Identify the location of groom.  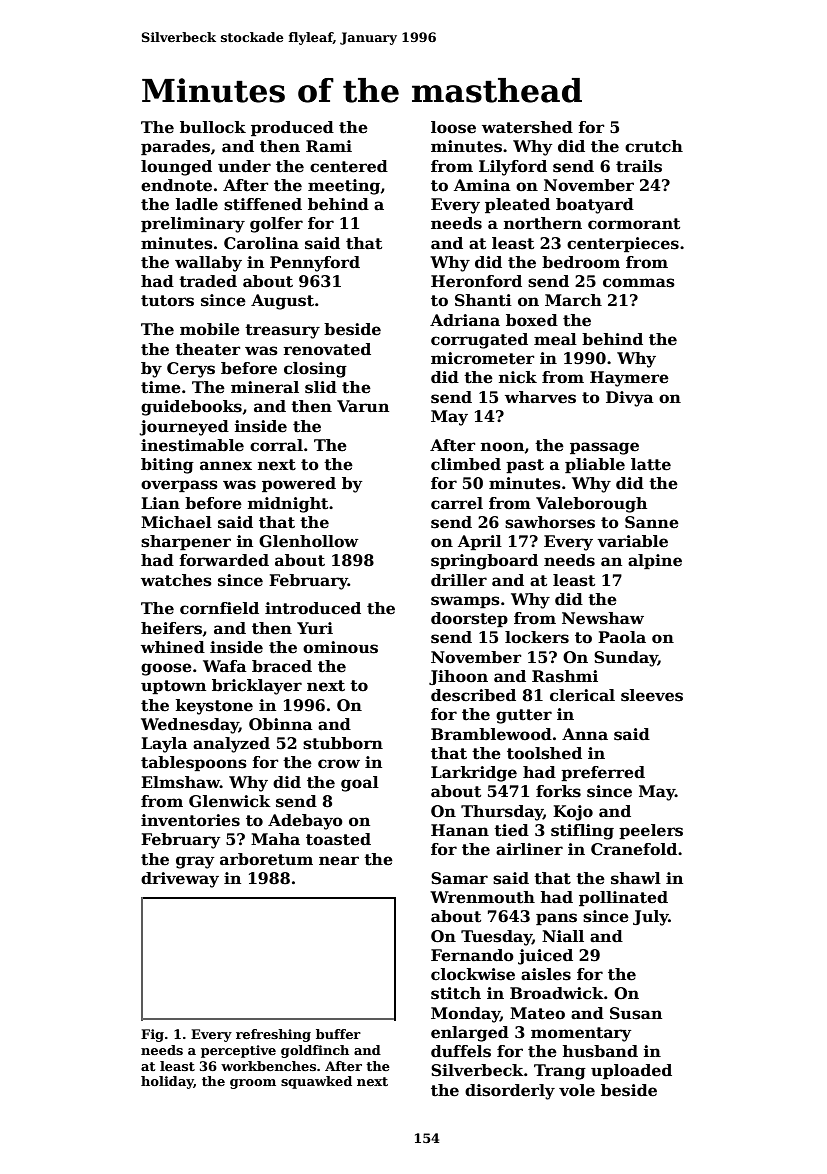
(253, 1084).
